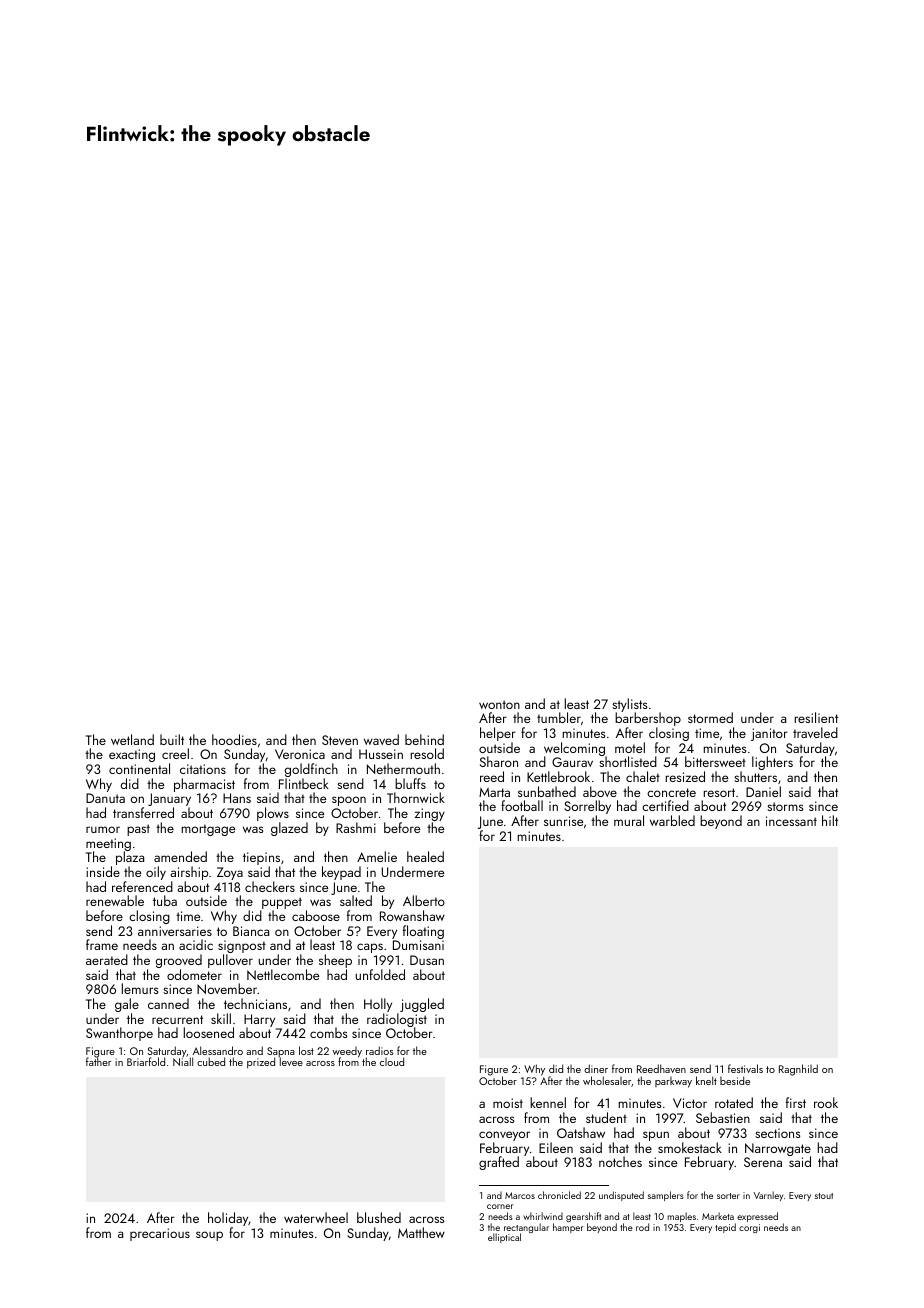 The image size is (924, 1308). What do you see at coordinates (427, 960) in the screenshot?
I see `Dusan` at bounding box center [427, 960].
